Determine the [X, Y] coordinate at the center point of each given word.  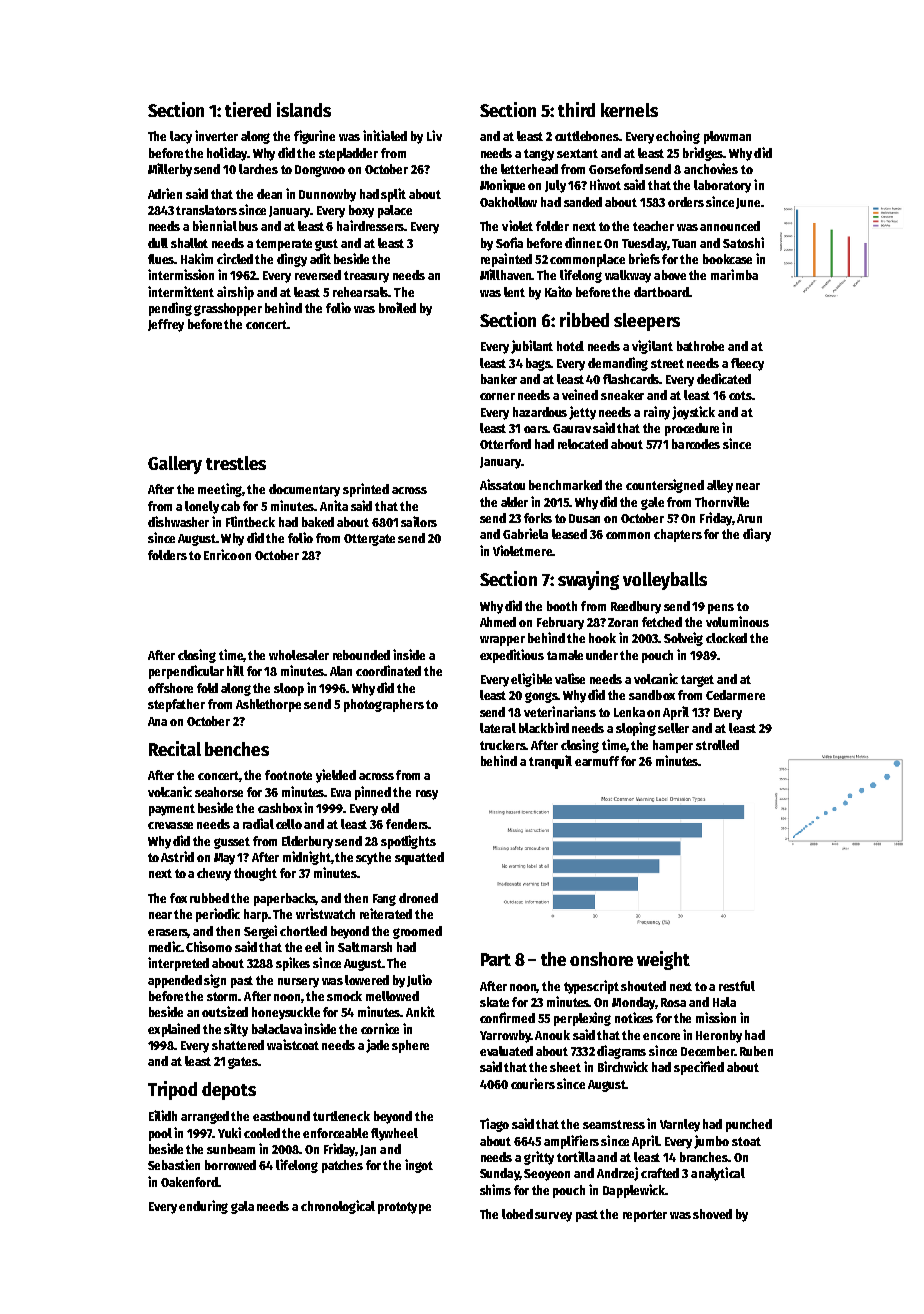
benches [237, 749]
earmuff [597, 761]
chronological [338, 1207]
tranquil [550, 762]
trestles [236, 463]
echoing [678, 137]
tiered [248, 109]
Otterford [505, 444]
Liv [434, 135]
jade [377, 1046]
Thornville [722, 501]
